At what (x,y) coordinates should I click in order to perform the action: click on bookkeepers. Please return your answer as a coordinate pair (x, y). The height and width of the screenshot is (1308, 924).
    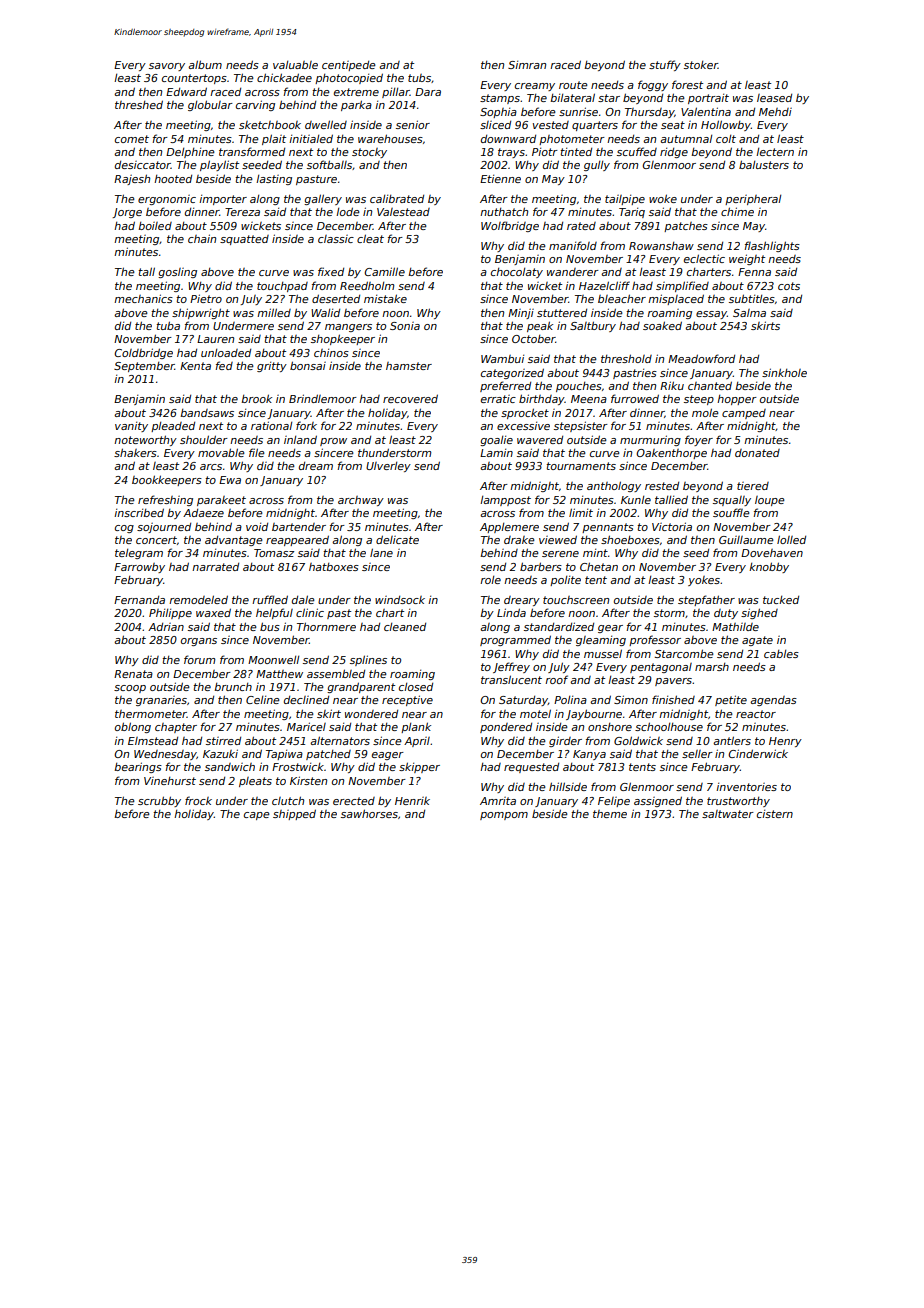
    Looking at the image, I should click on (167, 480).
